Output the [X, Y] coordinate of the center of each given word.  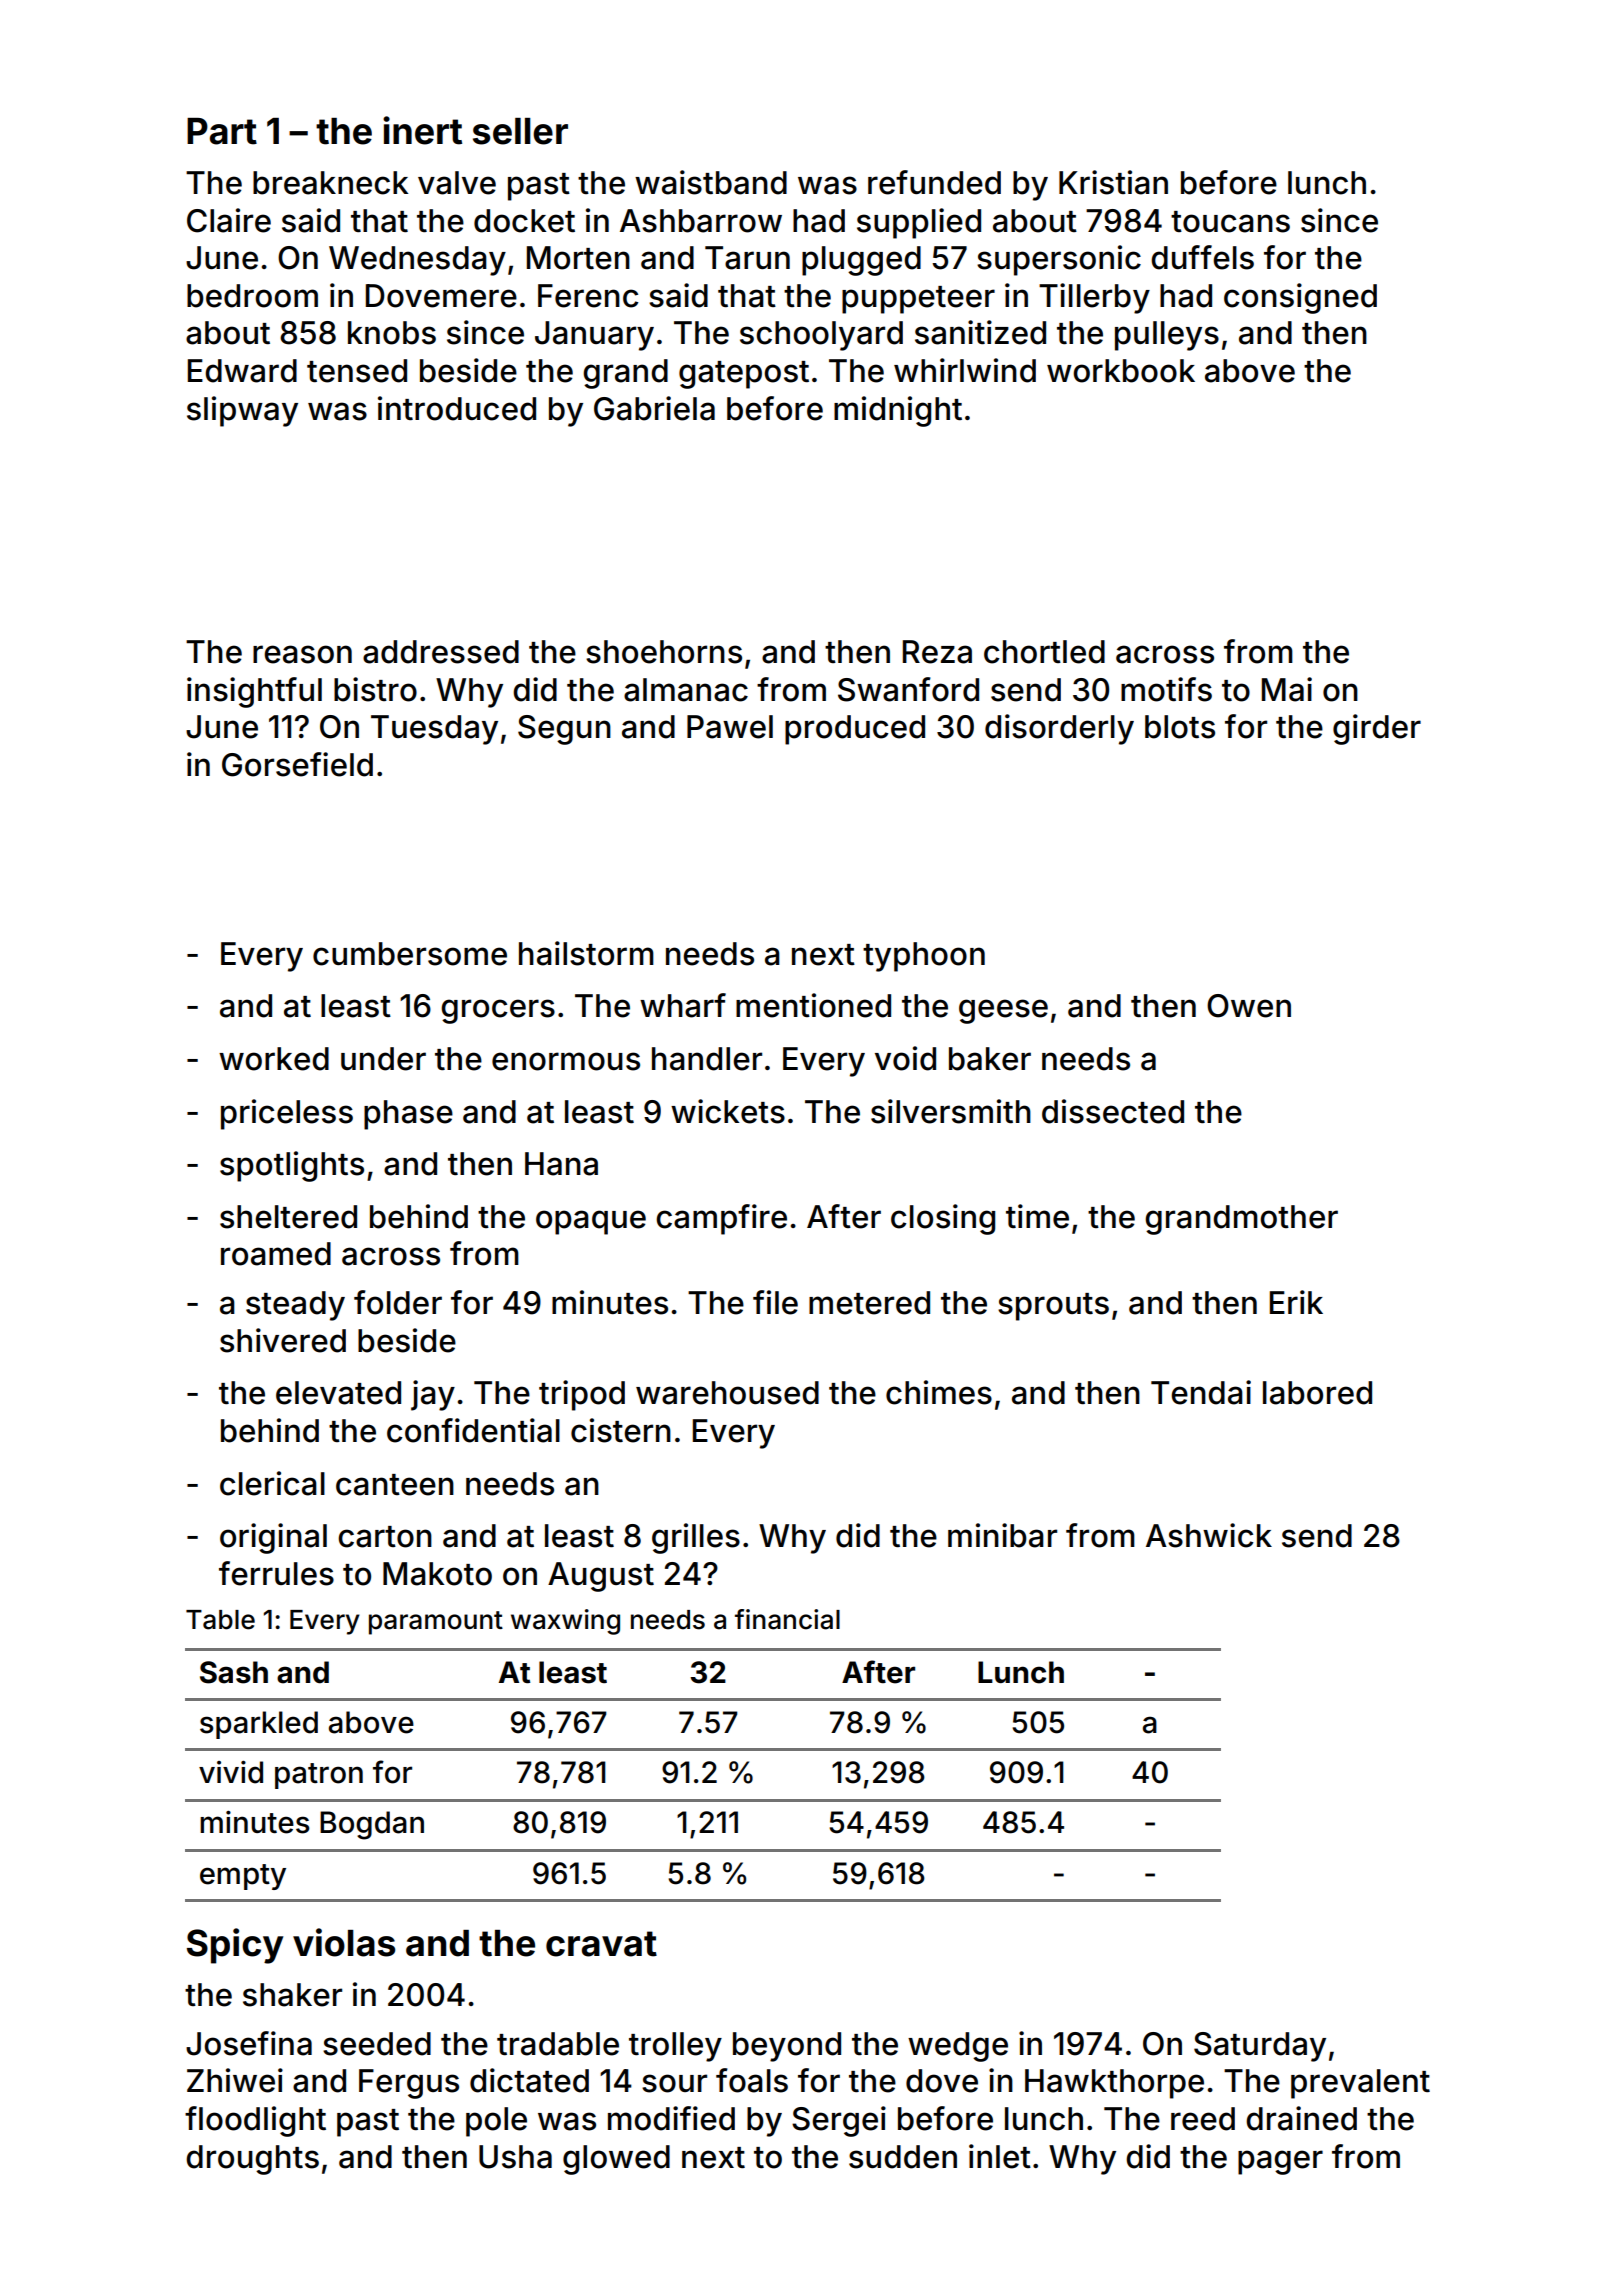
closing [943, 1219]
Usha [515, 2157]
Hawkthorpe [1114, 2084]
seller [520, 131]
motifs [1166, 689]
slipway [242, 411]
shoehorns [664, 652]
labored [1317, 1393]
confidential [473, 1430]
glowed [616, 2160]
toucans [1230, 222]
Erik [1296, 1302]
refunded [934, 182]
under [383, 1059]
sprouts [1053, 1307]
